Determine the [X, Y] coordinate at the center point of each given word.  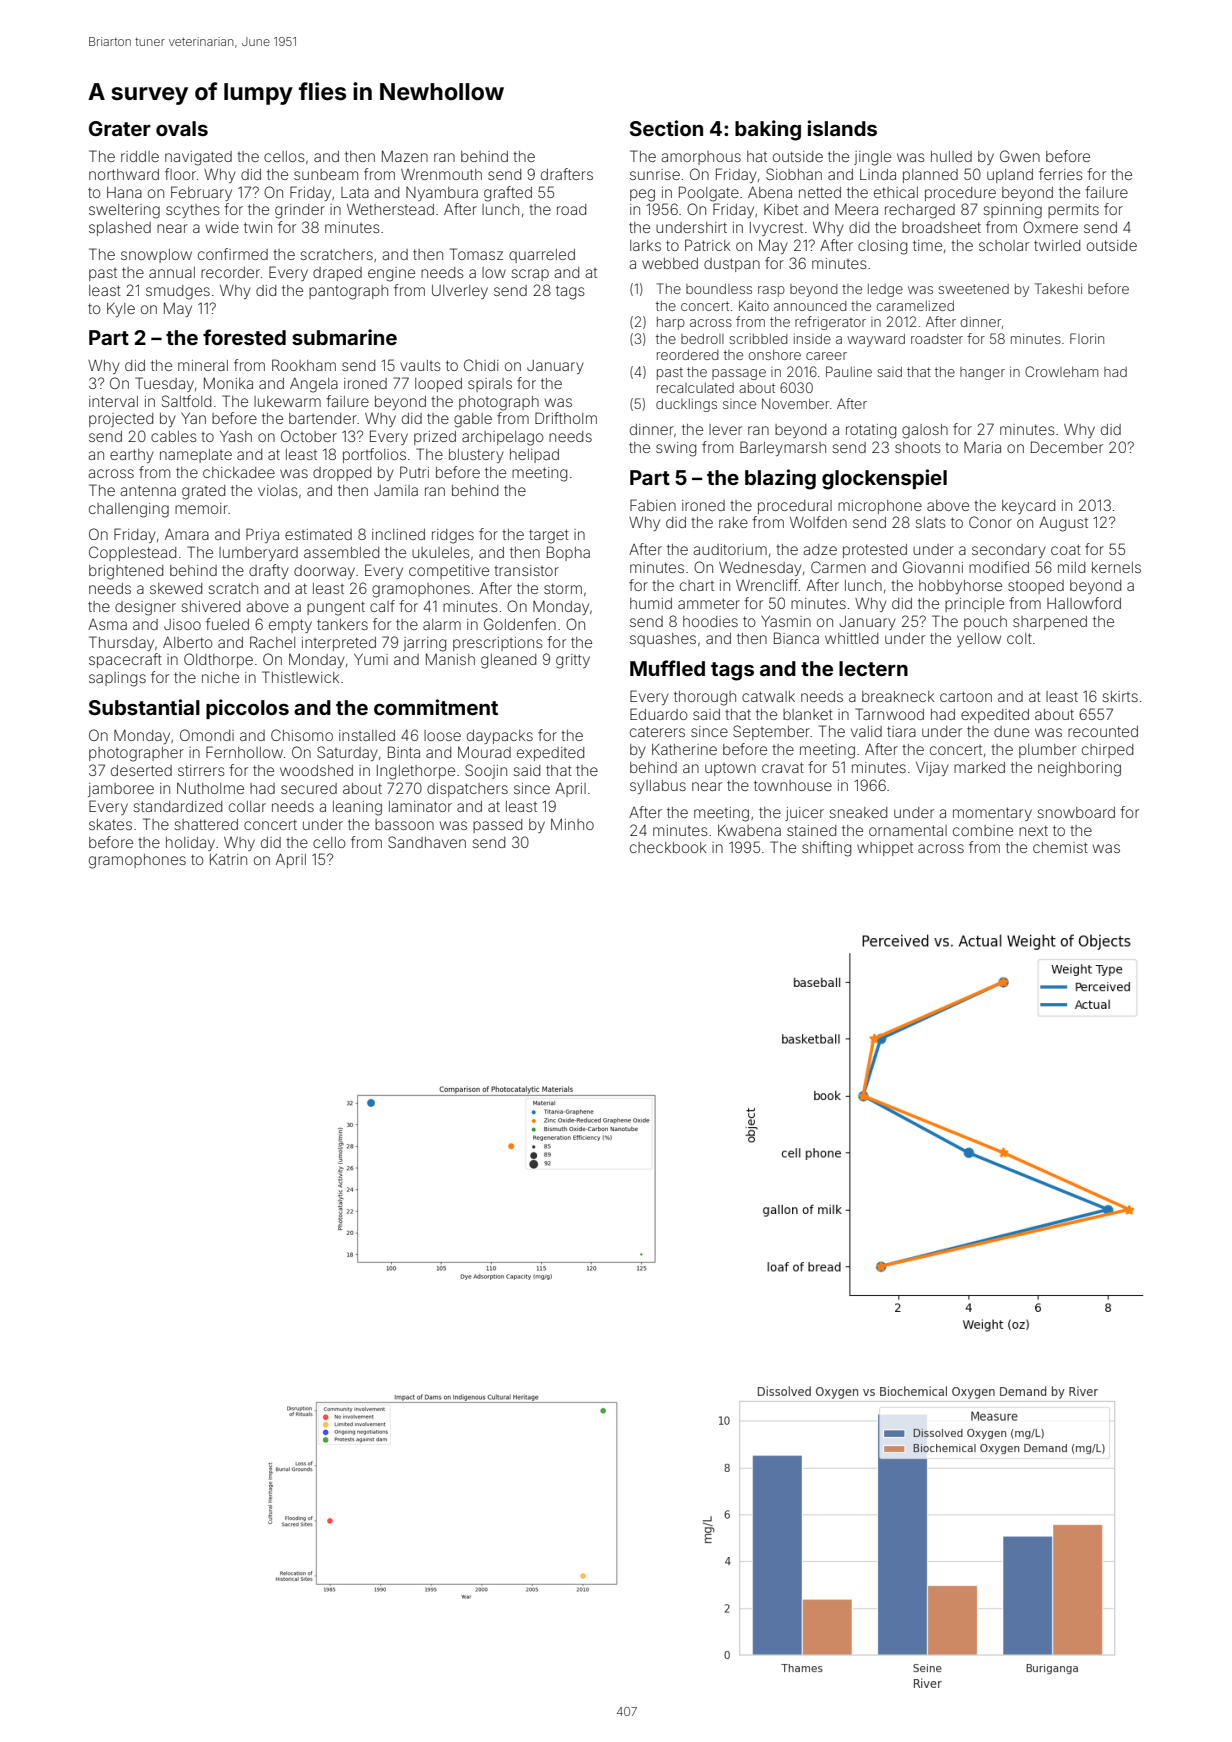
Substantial [144, 707]
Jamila [396, 490]
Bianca [796, 638]
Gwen [1020, 156]
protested [875, 551]
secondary [1009, 551]
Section [666, 128]
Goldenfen [520, 624]
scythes [193, 211]
